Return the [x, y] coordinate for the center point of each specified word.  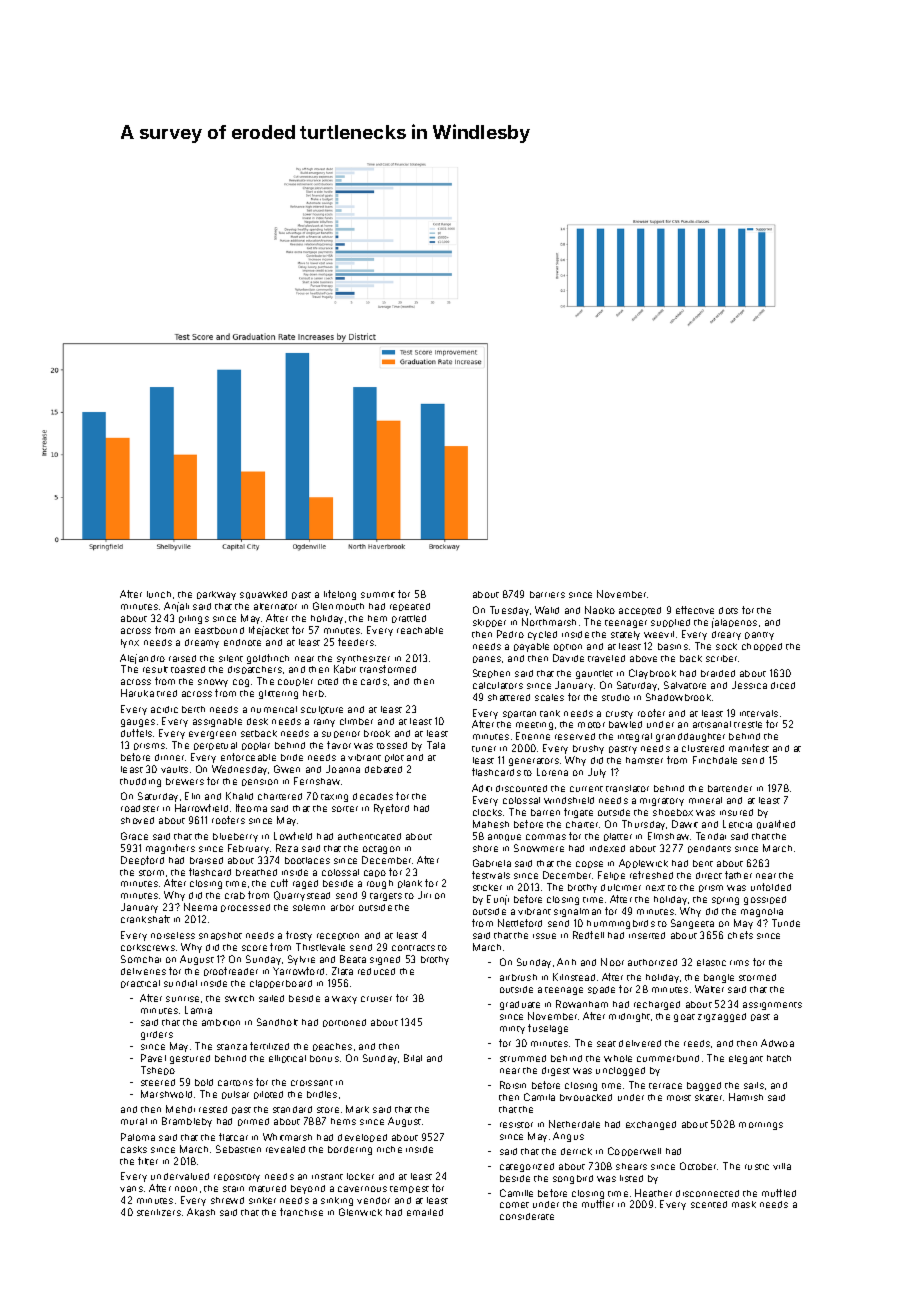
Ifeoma [251, 808]
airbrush [518, 977]
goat [684, 1018]
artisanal [712, 724]
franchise [301, 1212]
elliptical [287, 1059]
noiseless [173, 935]
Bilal [413, 1058]
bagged [704, 1086]
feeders [356, 642]
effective [695, 610]
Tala [436, 745]
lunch [159, 594]
